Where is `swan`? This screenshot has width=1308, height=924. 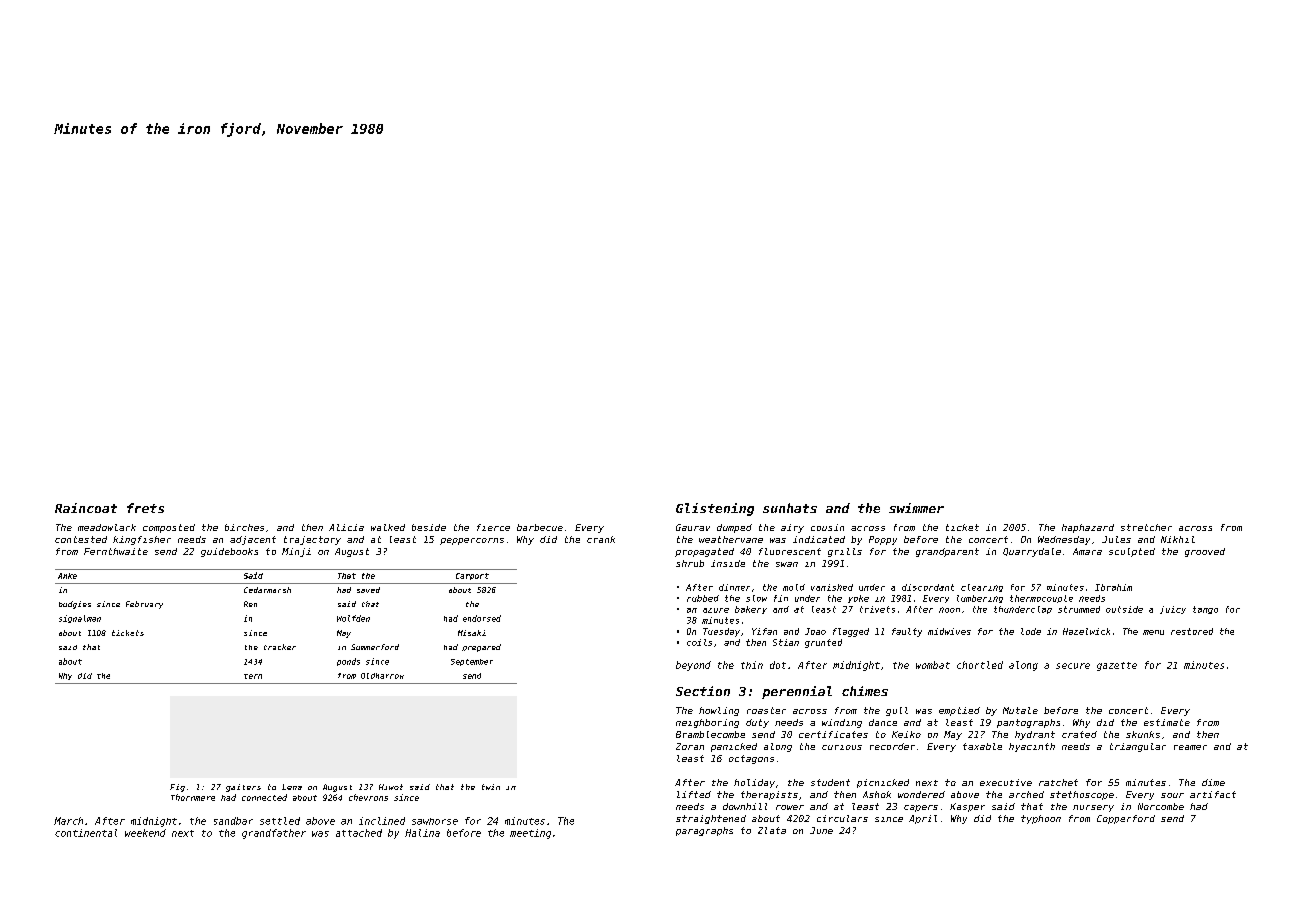
swan is located at coordinates (787, 564).
